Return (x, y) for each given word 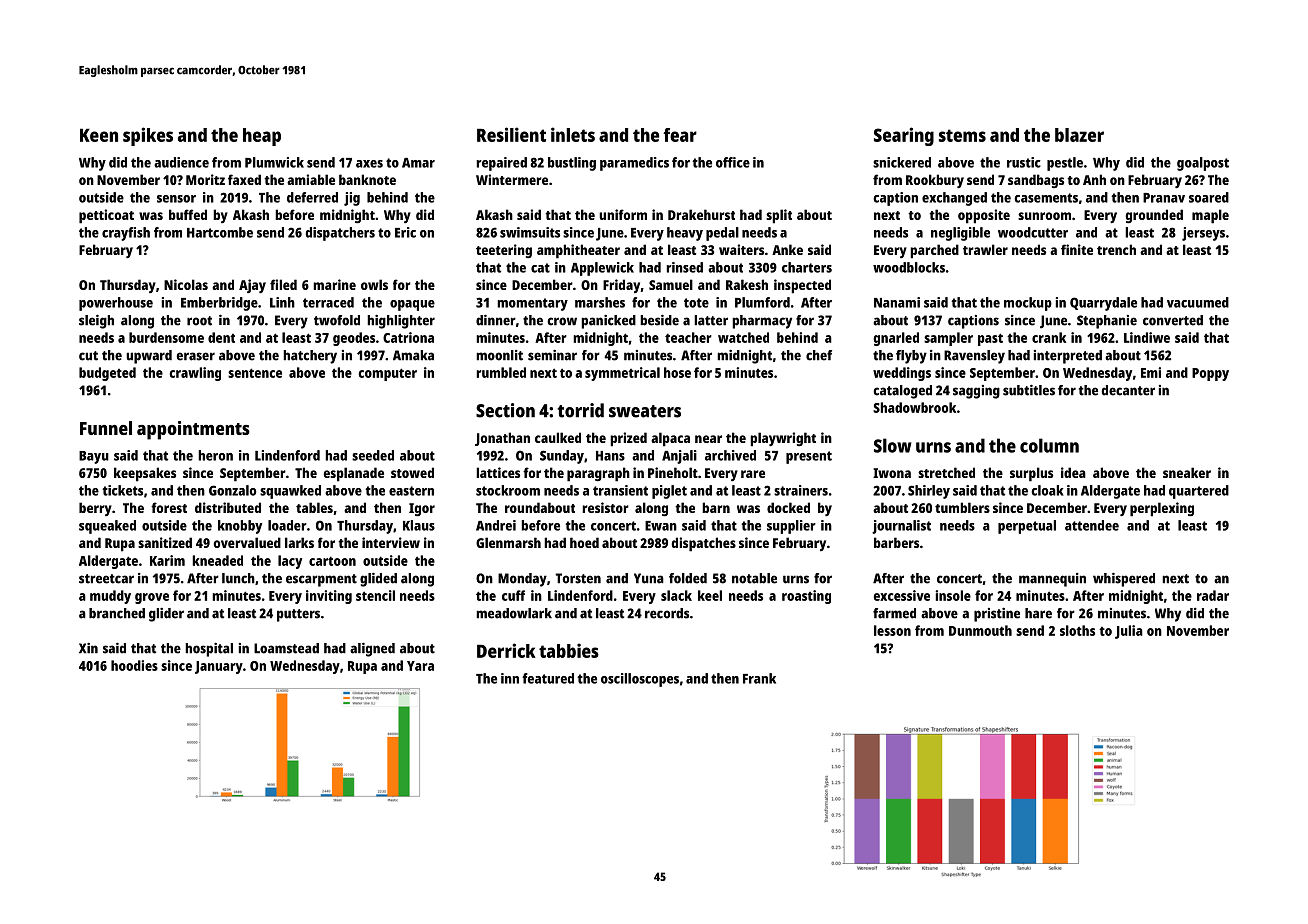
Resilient (511, 134)
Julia (1129, 632)
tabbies (569, 650)
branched (117, 613)
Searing (904, 136)
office (733, 162)
